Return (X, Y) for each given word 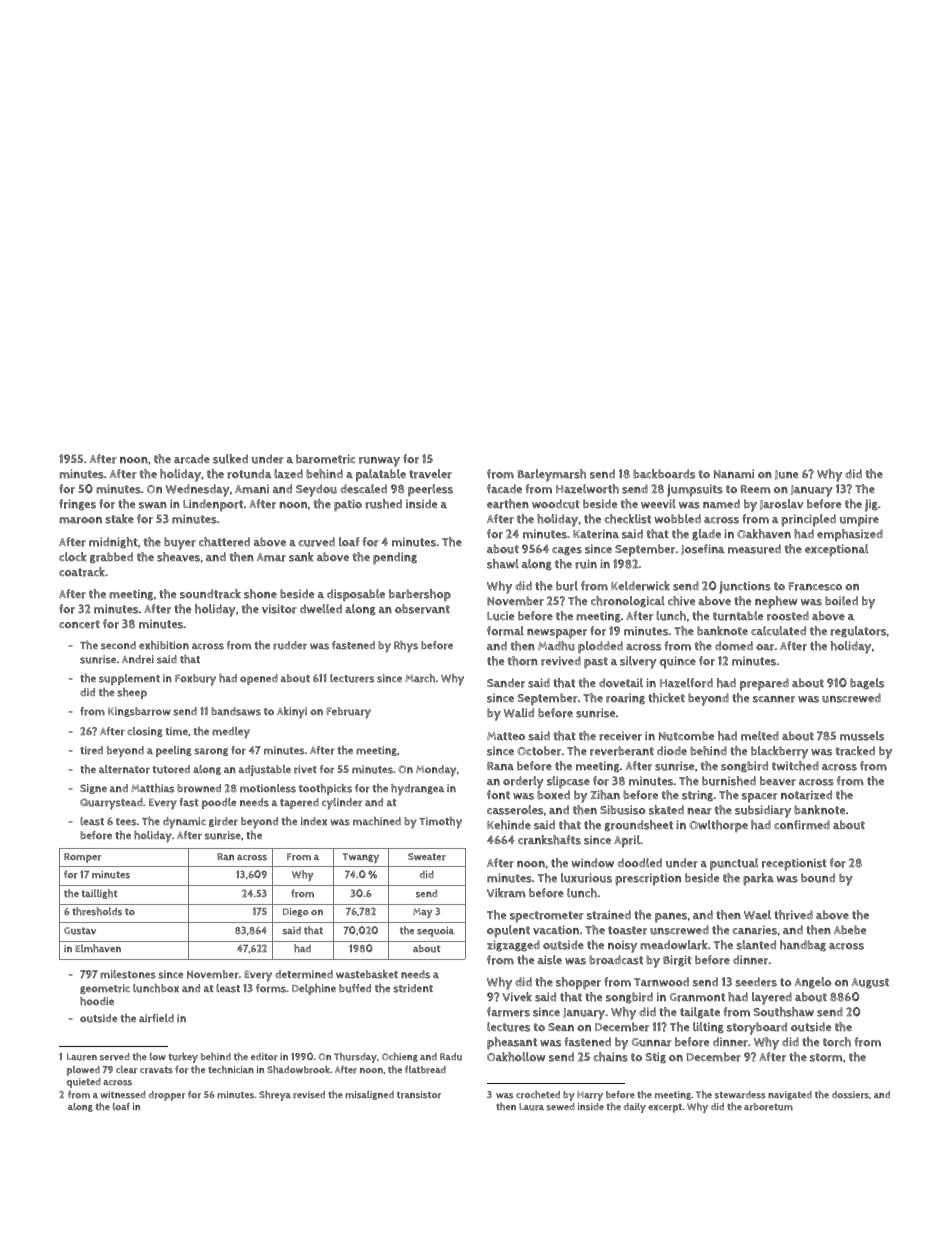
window (592, 863)
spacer (760, 798)
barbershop (420, 595)
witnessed (123, 1095)
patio (348, 505)
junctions (745, 587)
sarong (211, 752)
